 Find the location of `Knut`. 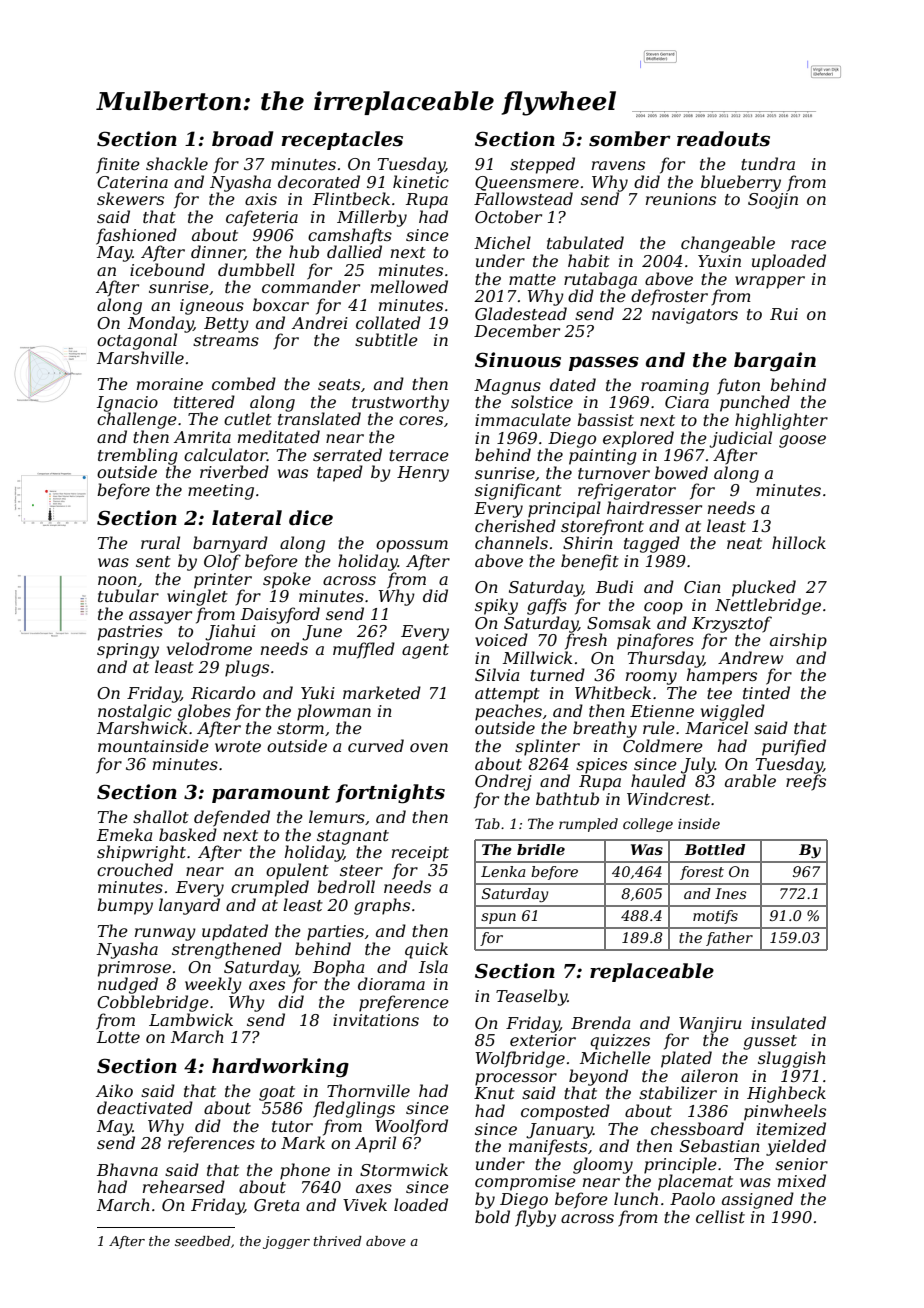

Knut is located at coordinates (494, 1093).
